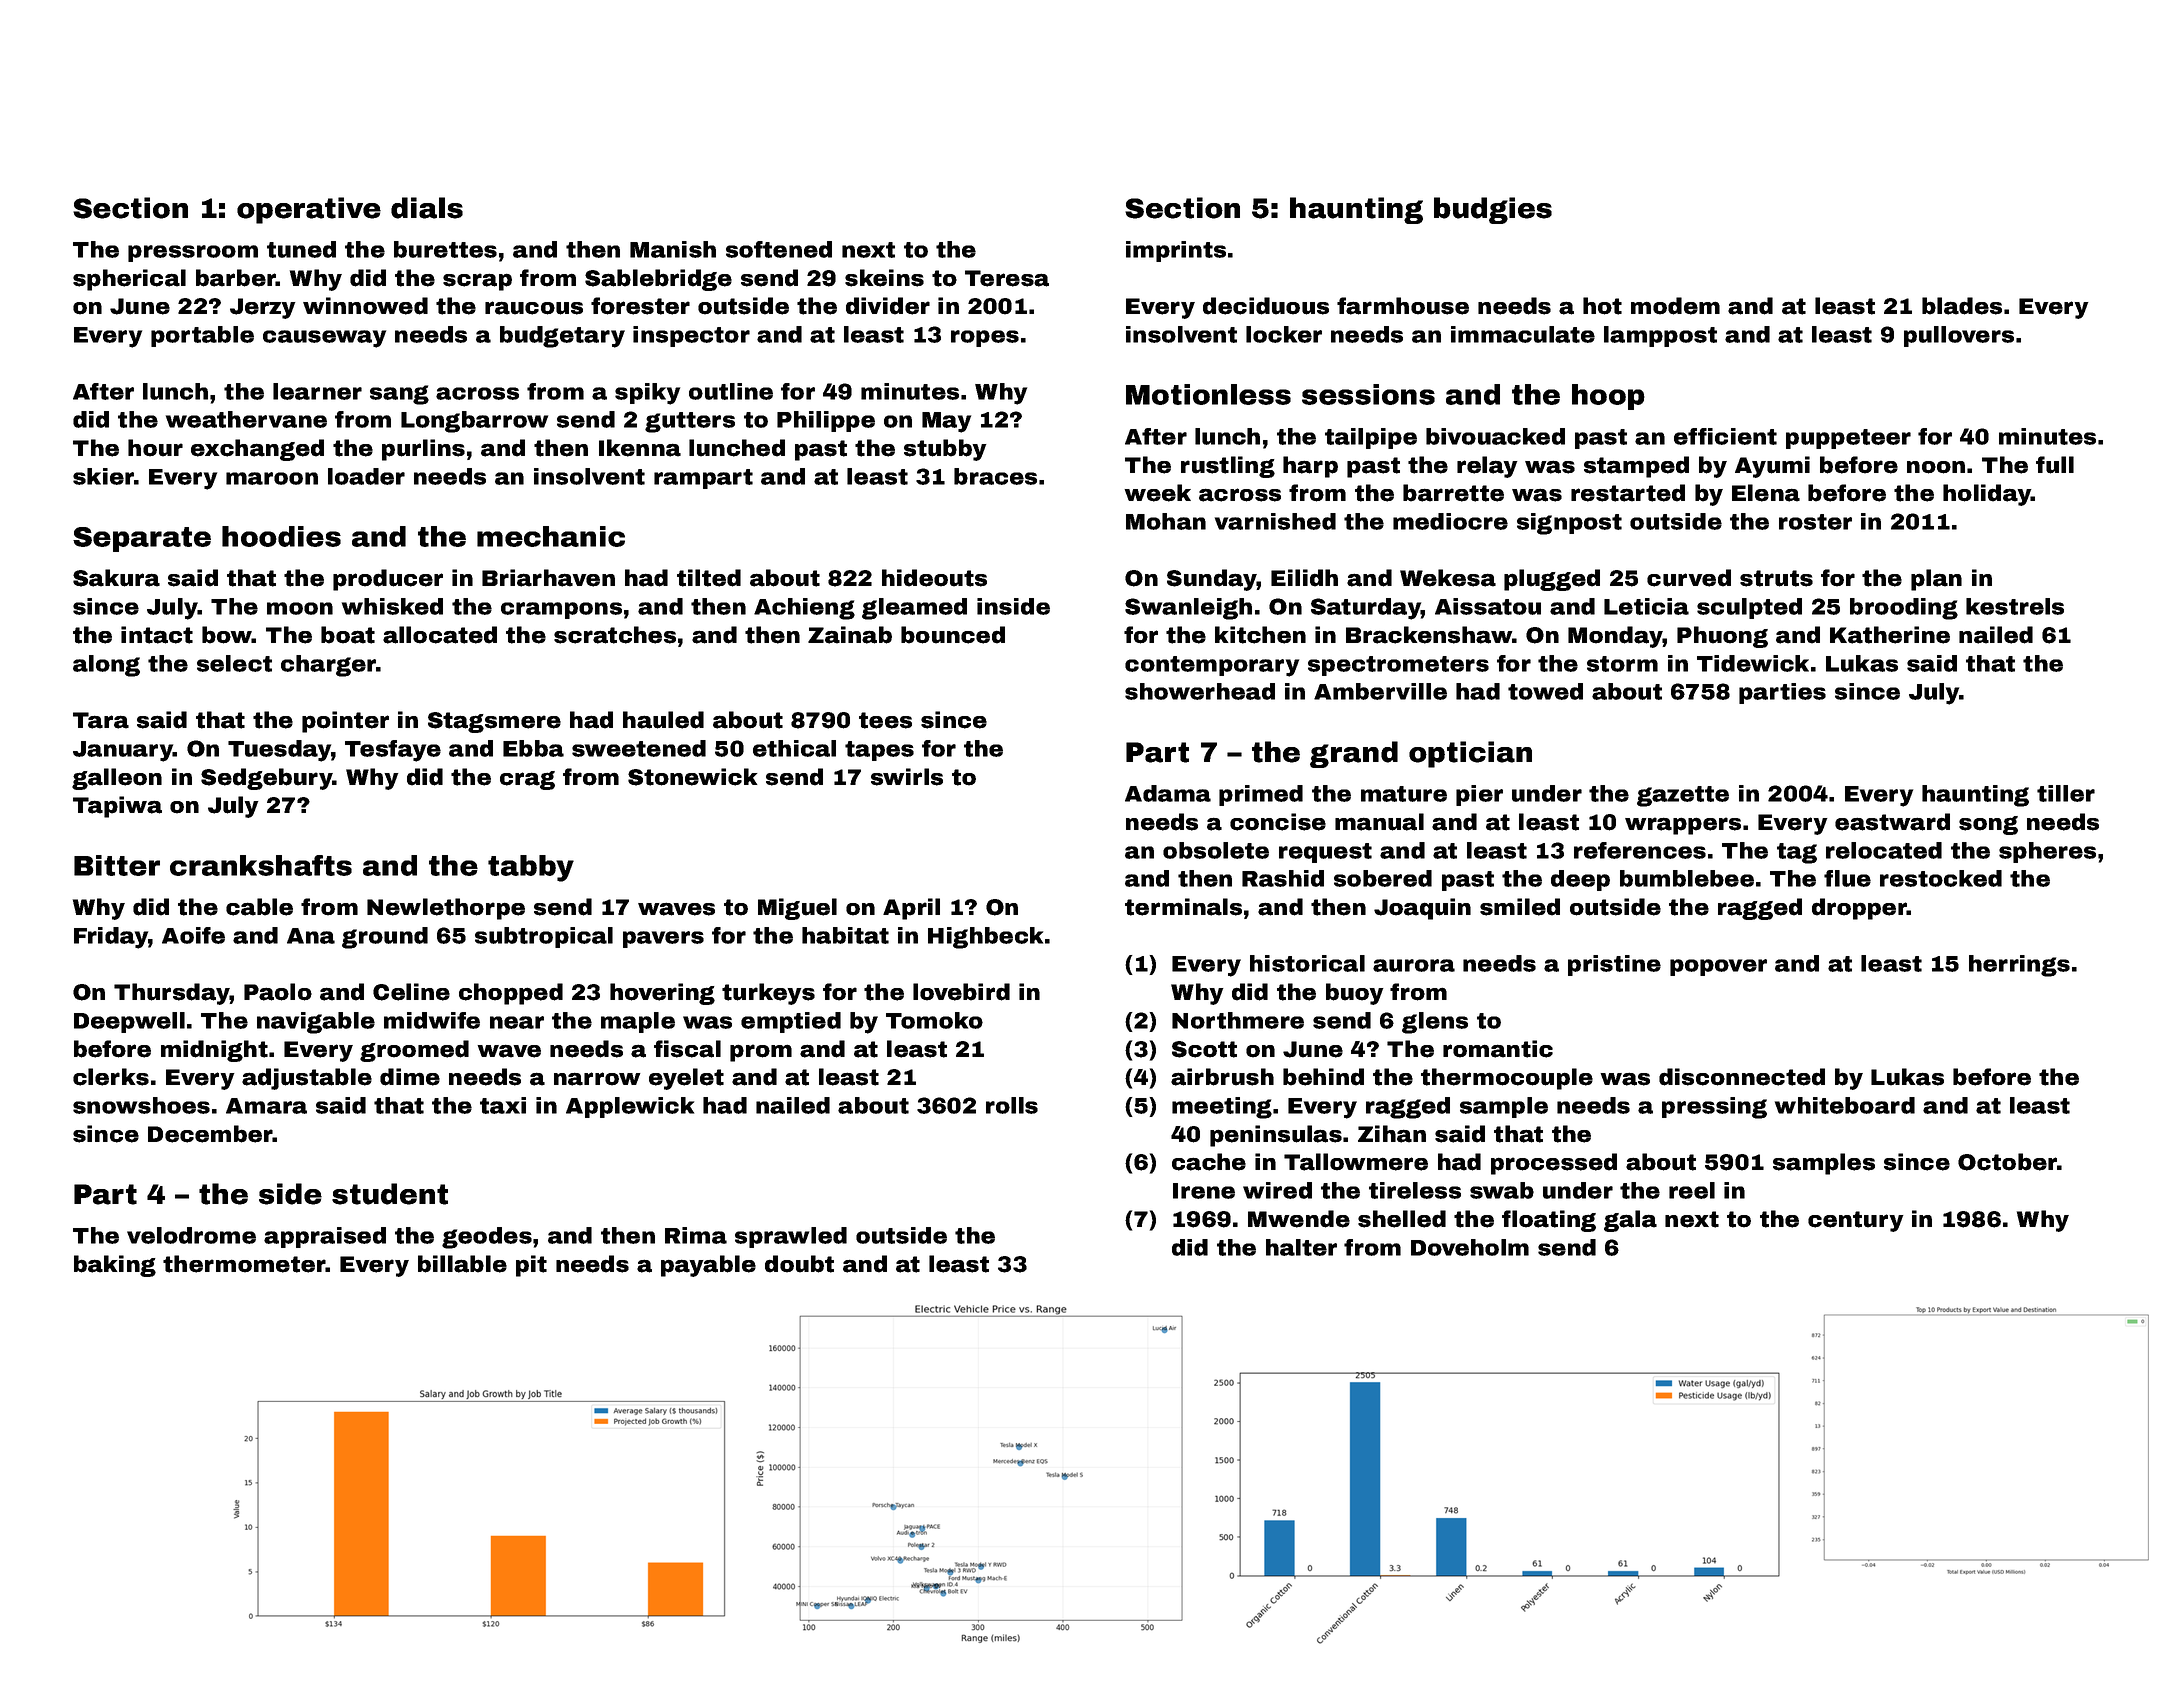 Image resolution: width=2178 pixels, height=1683 pixels. I want to click on halter, so click(1301, 1247).
